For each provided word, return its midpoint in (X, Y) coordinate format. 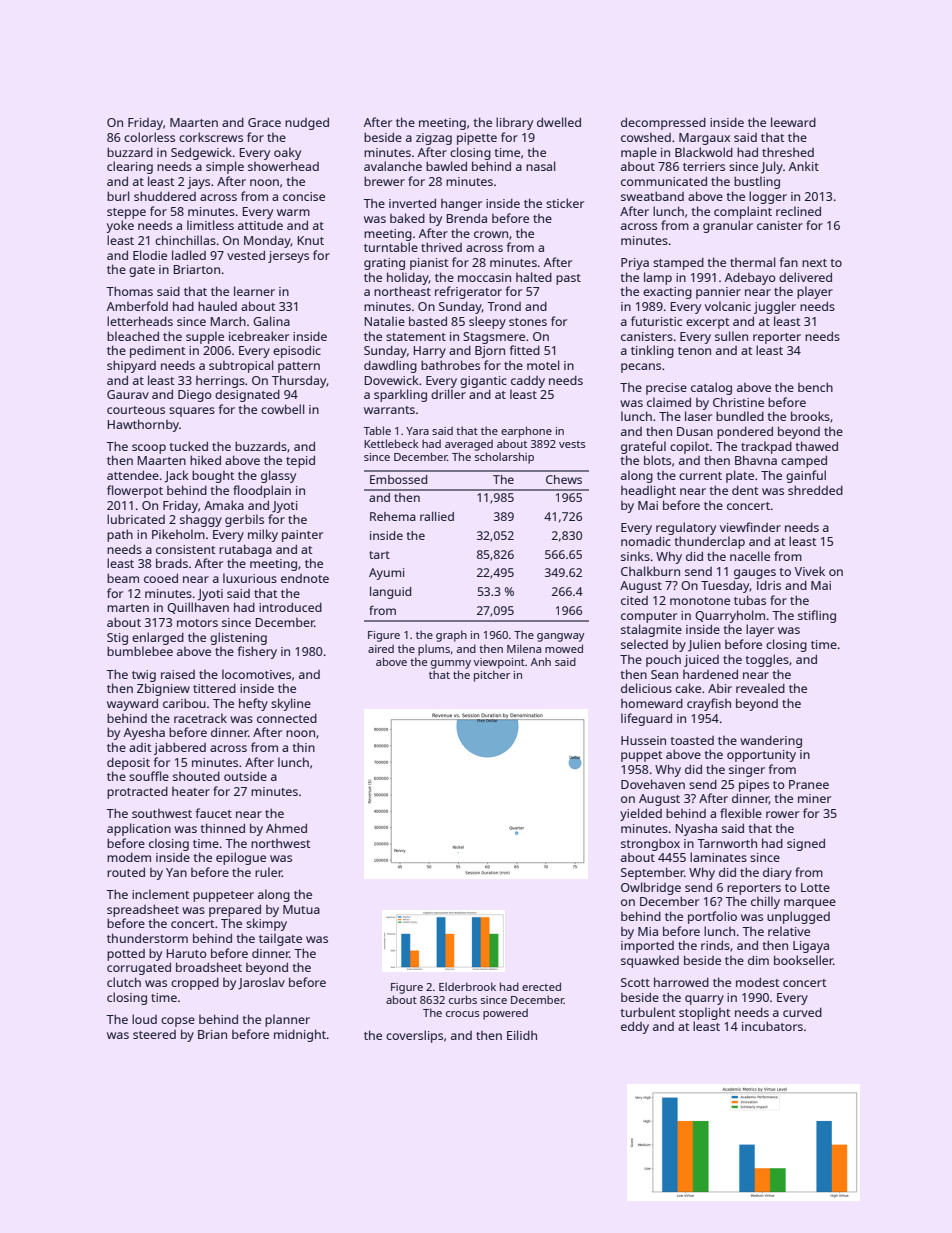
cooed (161, 578)
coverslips (414, 1036)
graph (451, 636)
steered (154, 1034)
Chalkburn (650, 571)
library (514, 123)
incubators (772, 1026)
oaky (287, 153)
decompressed (663, 124)
